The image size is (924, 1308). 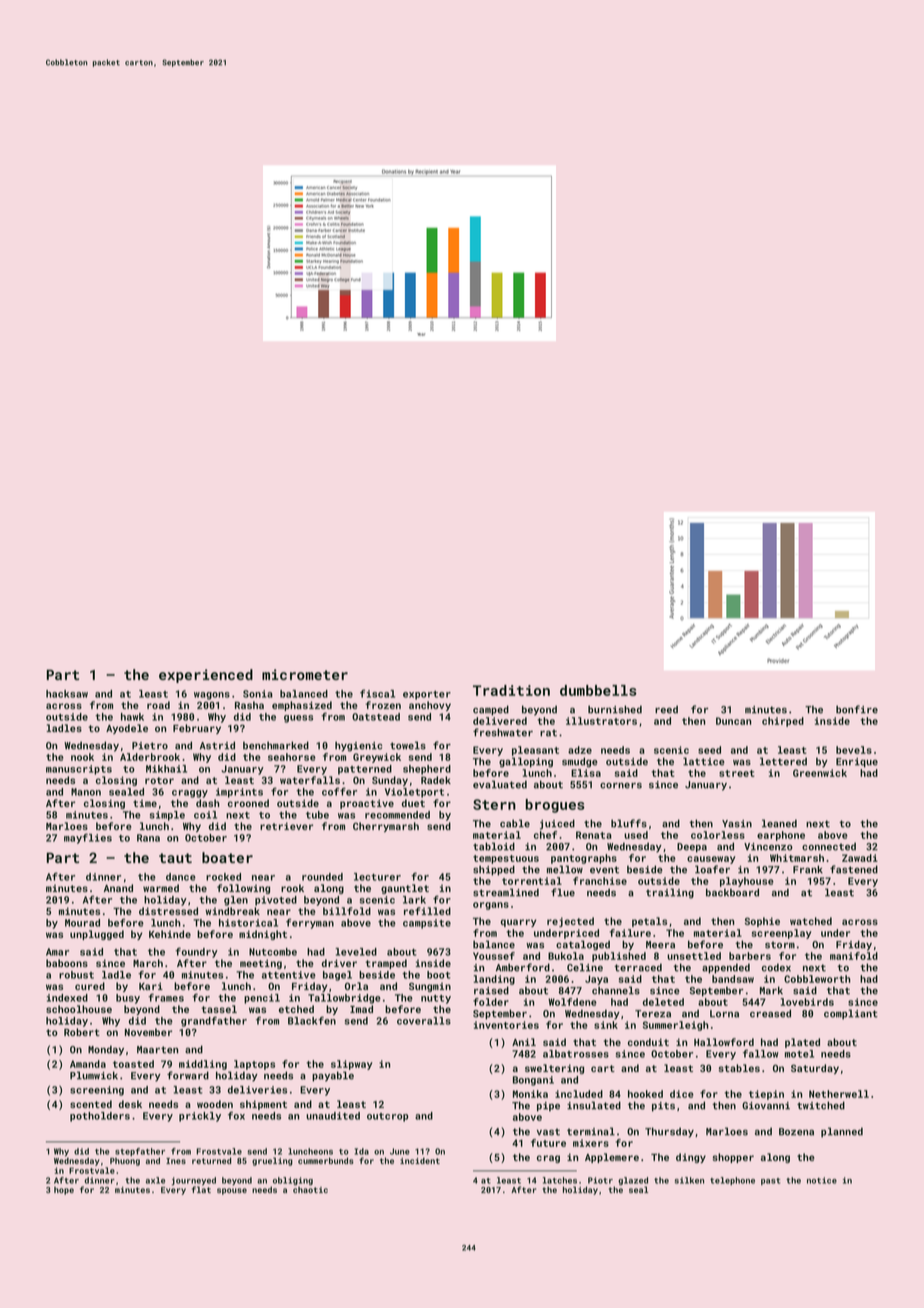 What do you see at coordinates (718, 835) in the screenshot?
I see `colorless` at bounding box center [718, 835].
